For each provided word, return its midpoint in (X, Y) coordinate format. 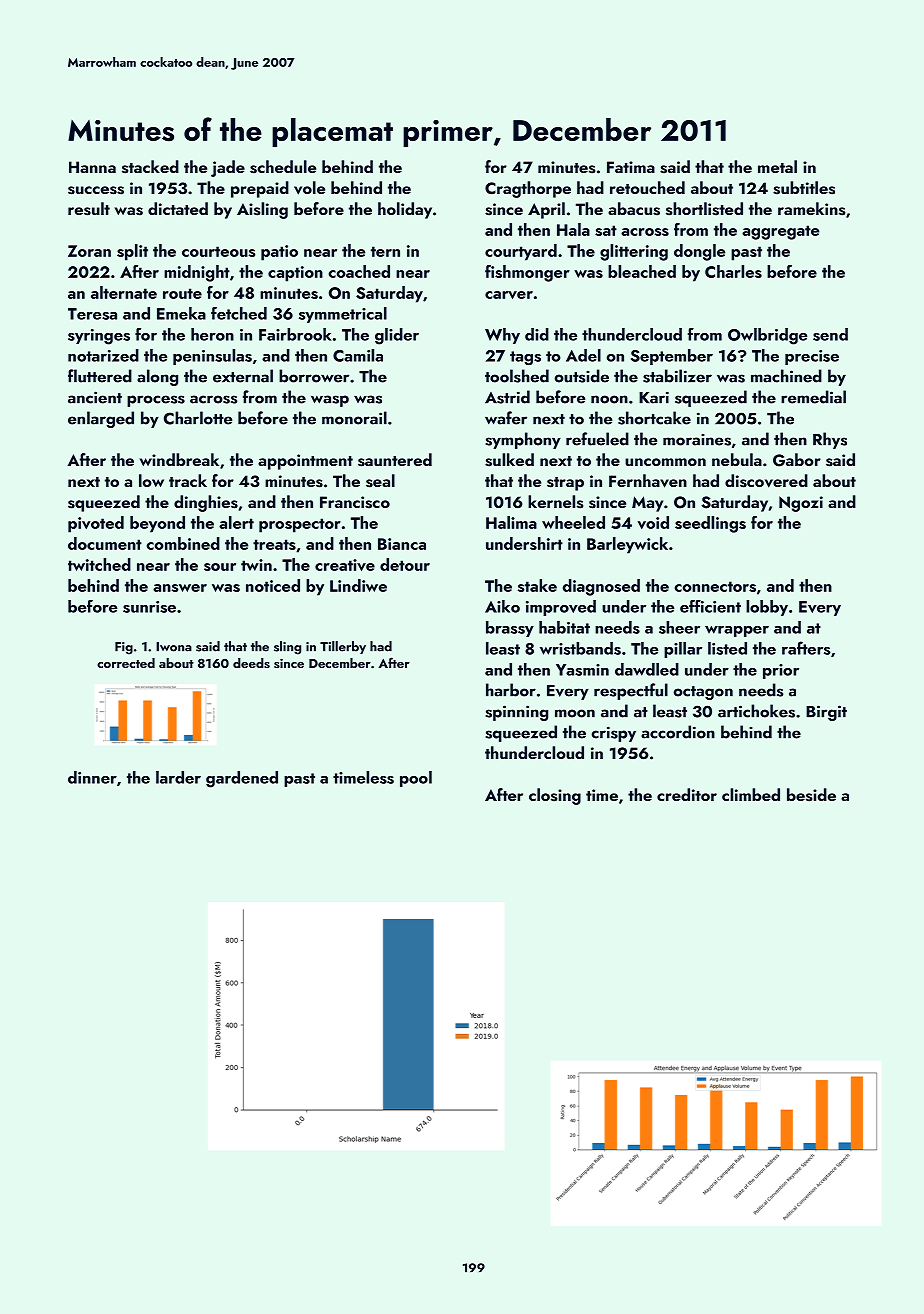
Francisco (355, 502)
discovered (766, 481)
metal (777, 166)
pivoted (96, 524)
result (89, 209)
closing (555, 796)
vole (309, 188)
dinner (92, 777)
